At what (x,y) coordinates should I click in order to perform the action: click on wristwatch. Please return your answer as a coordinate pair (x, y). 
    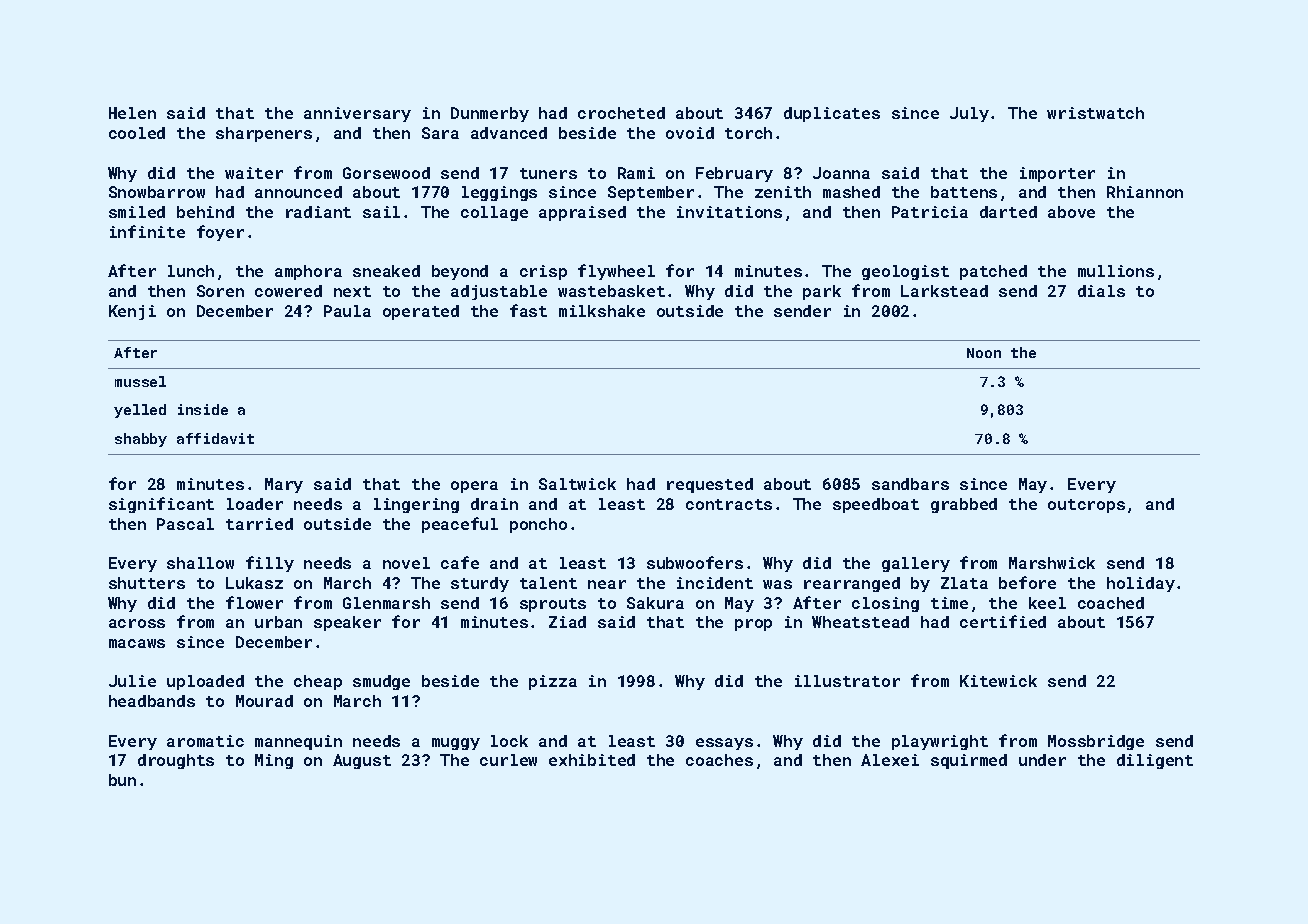
    Looking at the image, I should click on (1095, 113).
